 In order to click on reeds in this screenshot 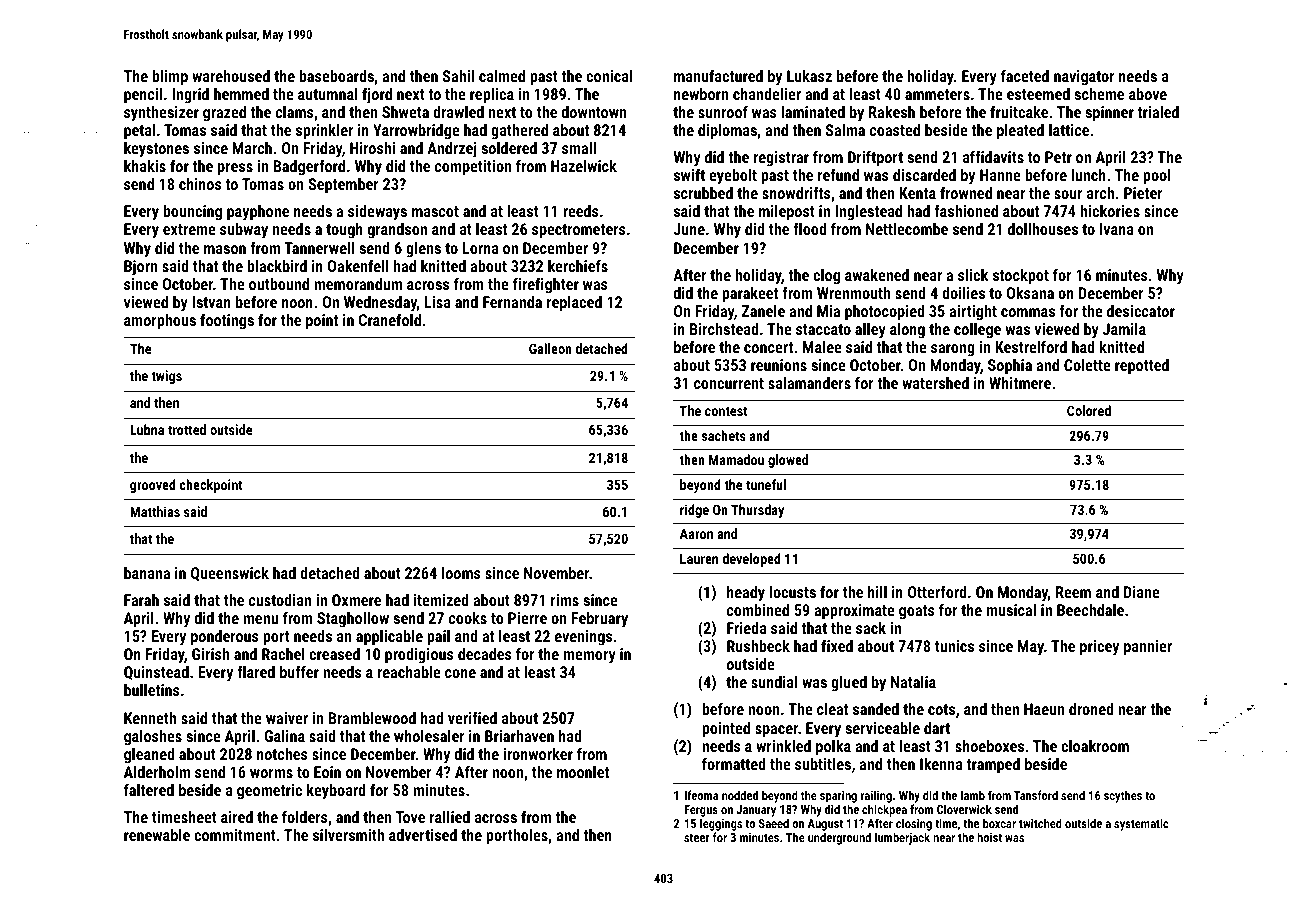, I will do `click(581, 211)`.
